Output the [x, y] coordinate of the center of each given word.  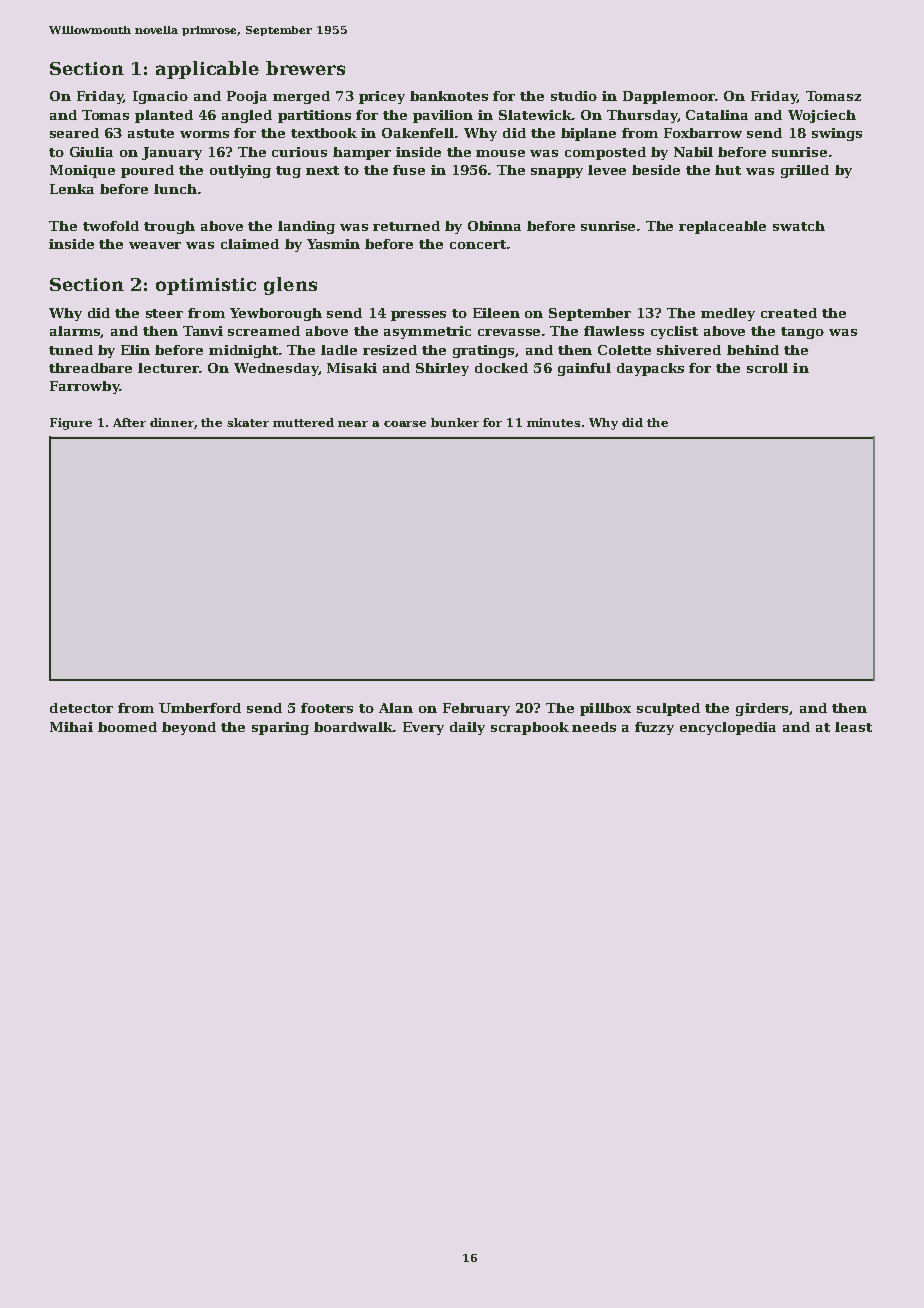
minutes [553, 422]
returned [406, 226]
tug [288, 172]
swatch [799, 226]
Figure [71, 424]
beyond [189, 728]
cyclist [674, 332]
